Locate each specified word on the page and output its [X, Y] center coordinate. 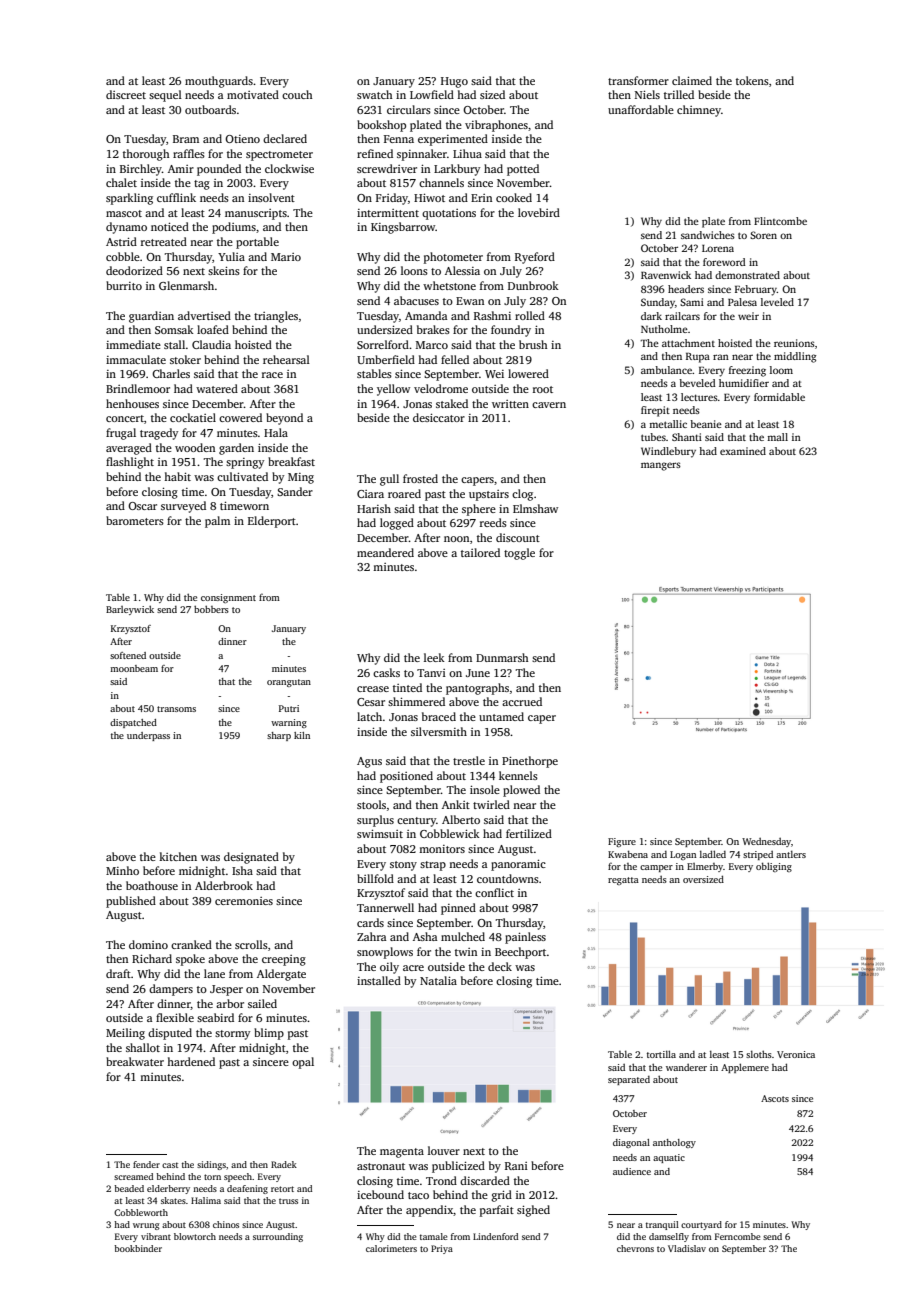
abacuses [416, 300]
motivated [253, 94]
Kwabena [628, 854]
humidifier [744, 383]
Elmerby [705, 867]
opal [303, 1063]
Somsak [174, 329]
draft [118, 973]
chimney [699, 111]
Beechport [520, 953]
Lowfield [432, 94]
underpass [148, 736]
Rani [516, 1166]
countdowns [508, 878]
